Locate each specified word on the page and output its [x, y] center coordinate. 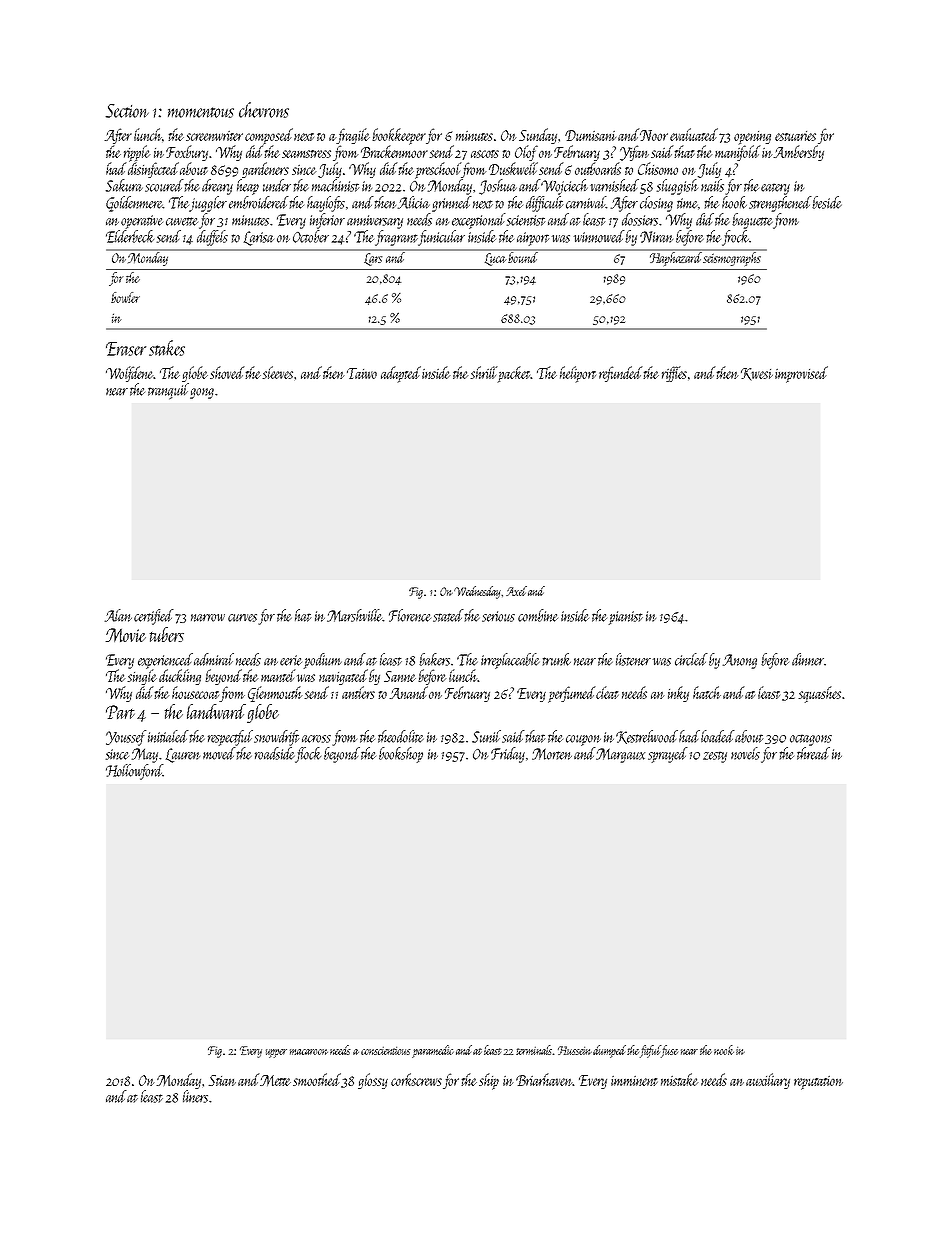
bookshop [401, 755]
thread [813, 753]
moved [219, 753]
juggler [208, 204]
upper [276, 1053]
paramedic [433, 1051]
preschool [438, 170]
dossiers [640, 219]
